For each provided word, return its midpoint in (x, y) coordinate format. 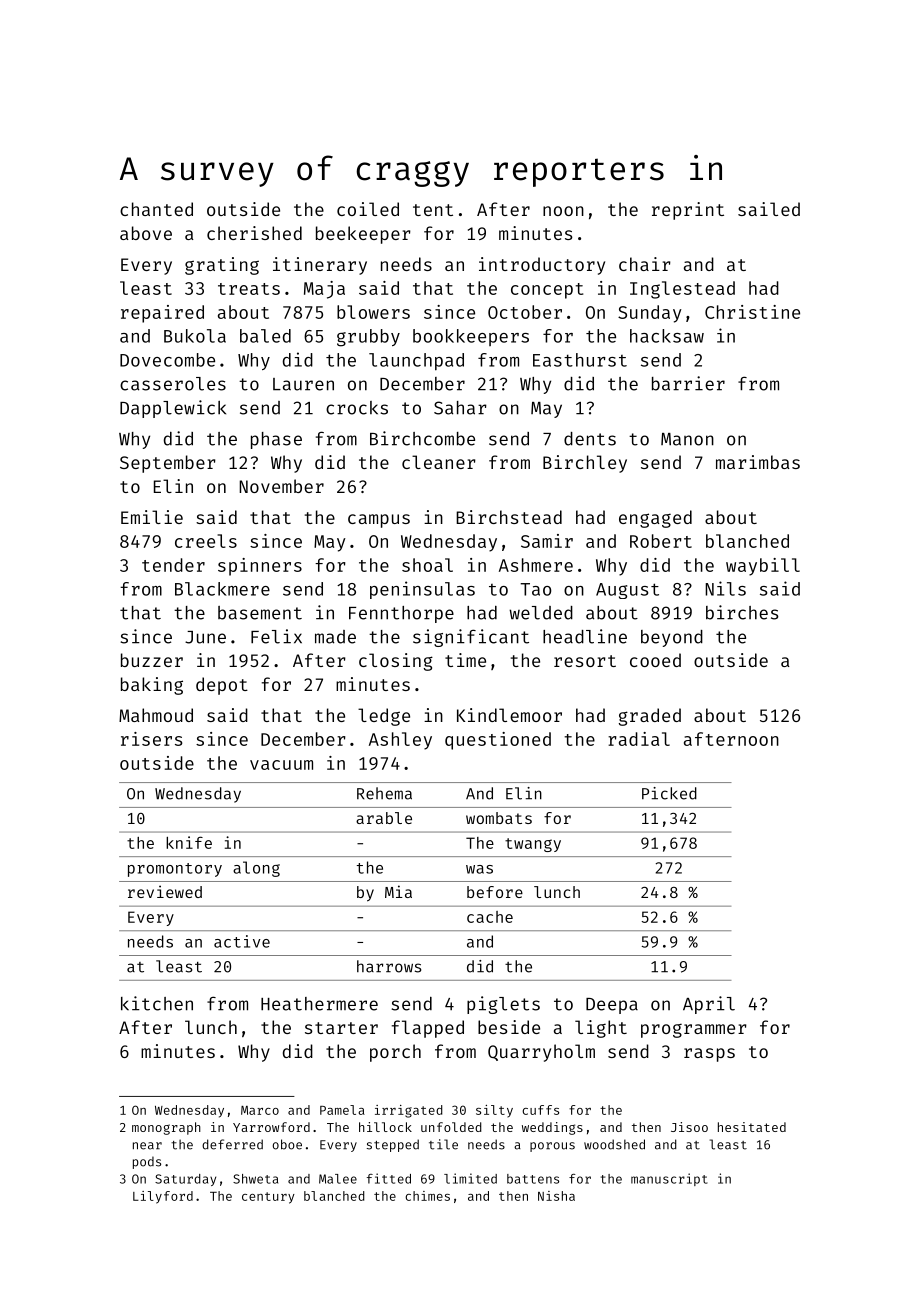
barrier (688, 383)
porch (395, 1053)
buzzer (152, 660)
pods (147, 1162)
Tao (535, 589)
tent (433, 210)
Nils (725, 588)
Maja (324, 290)
